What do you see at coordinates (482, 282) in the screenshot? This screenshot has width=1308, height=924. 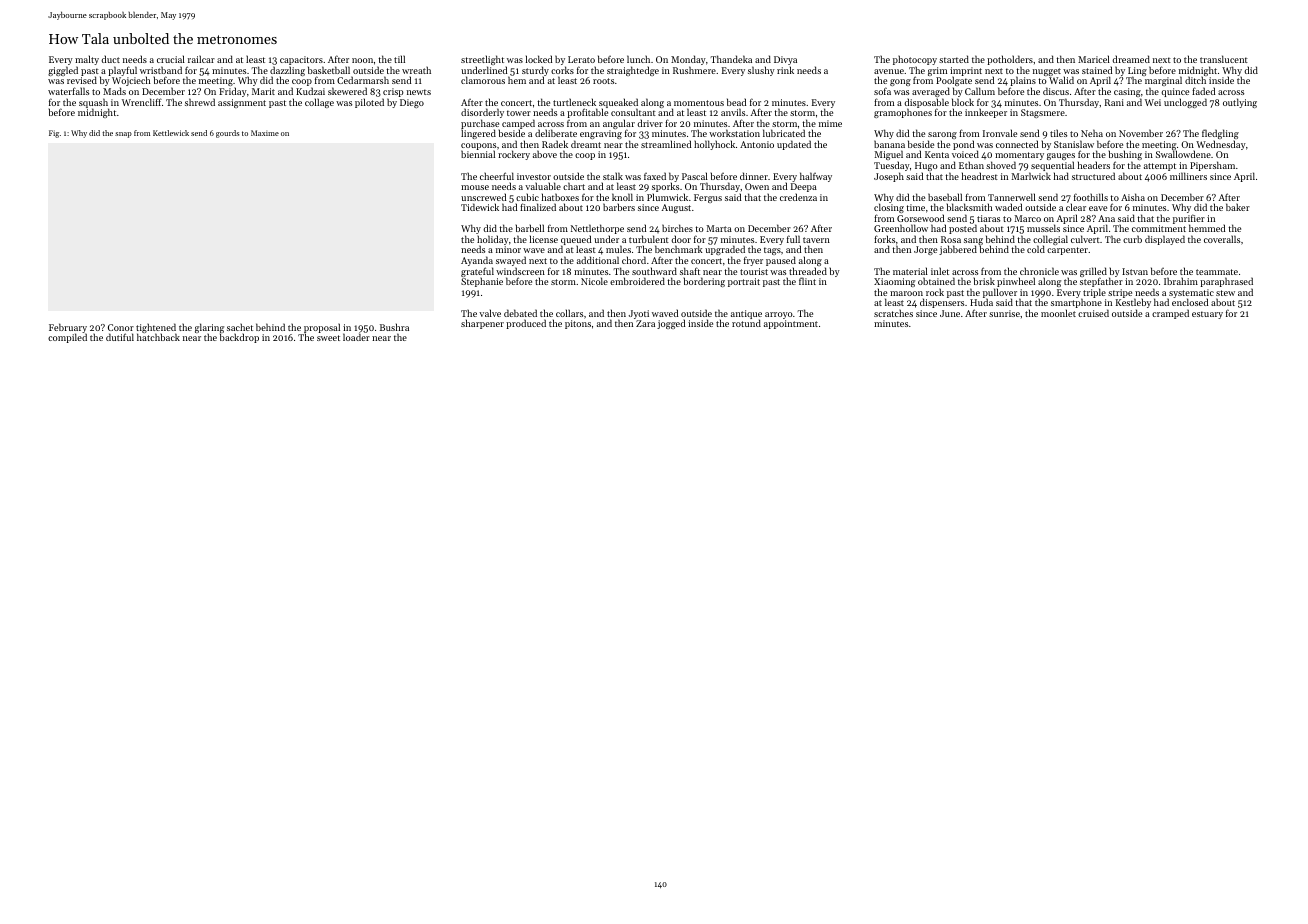 I see `Stephanie` at bounding box center [482, 282].
